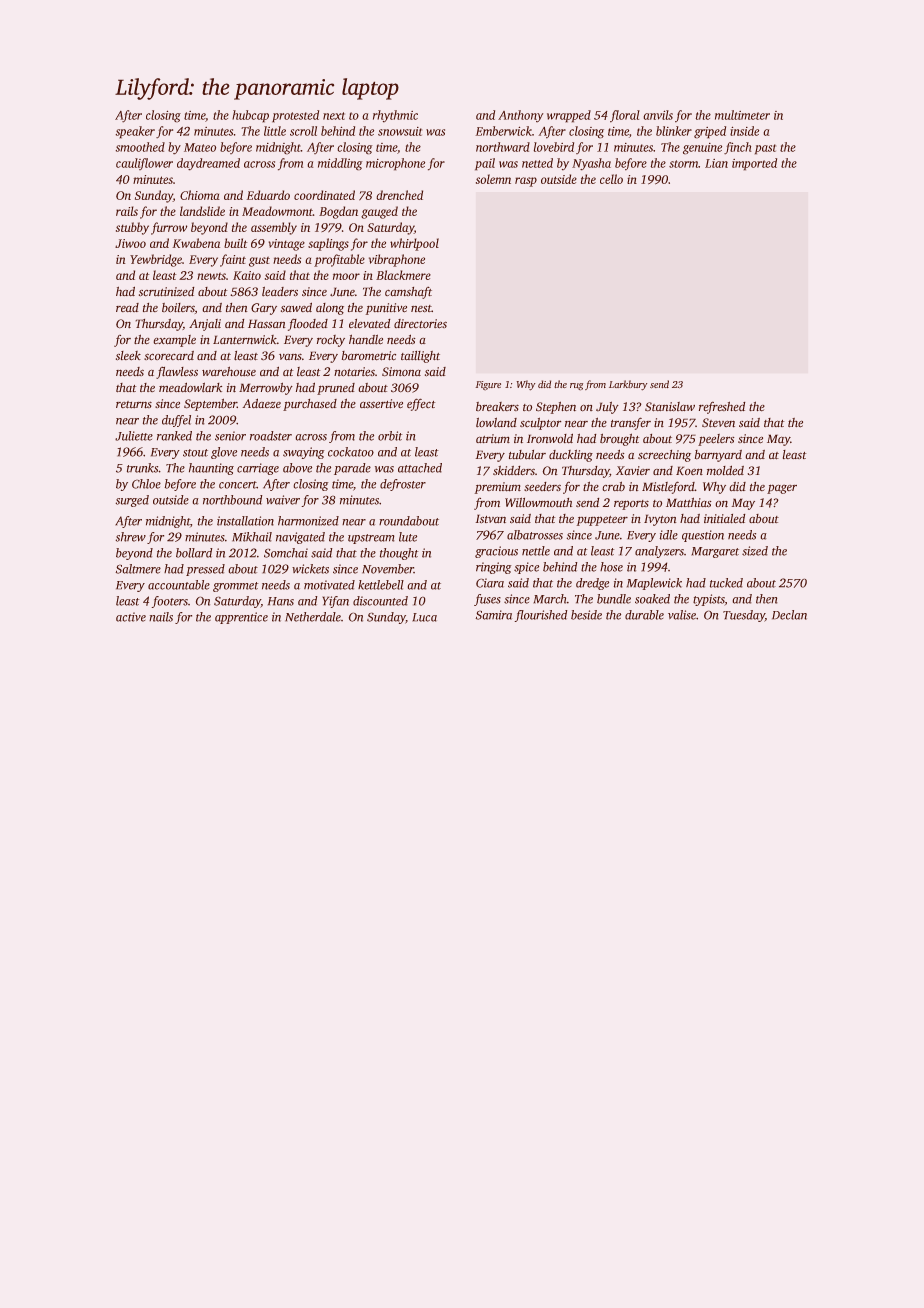  Describe the element at coordinates (202, 211) in the image. I see `landslide` at that location.
